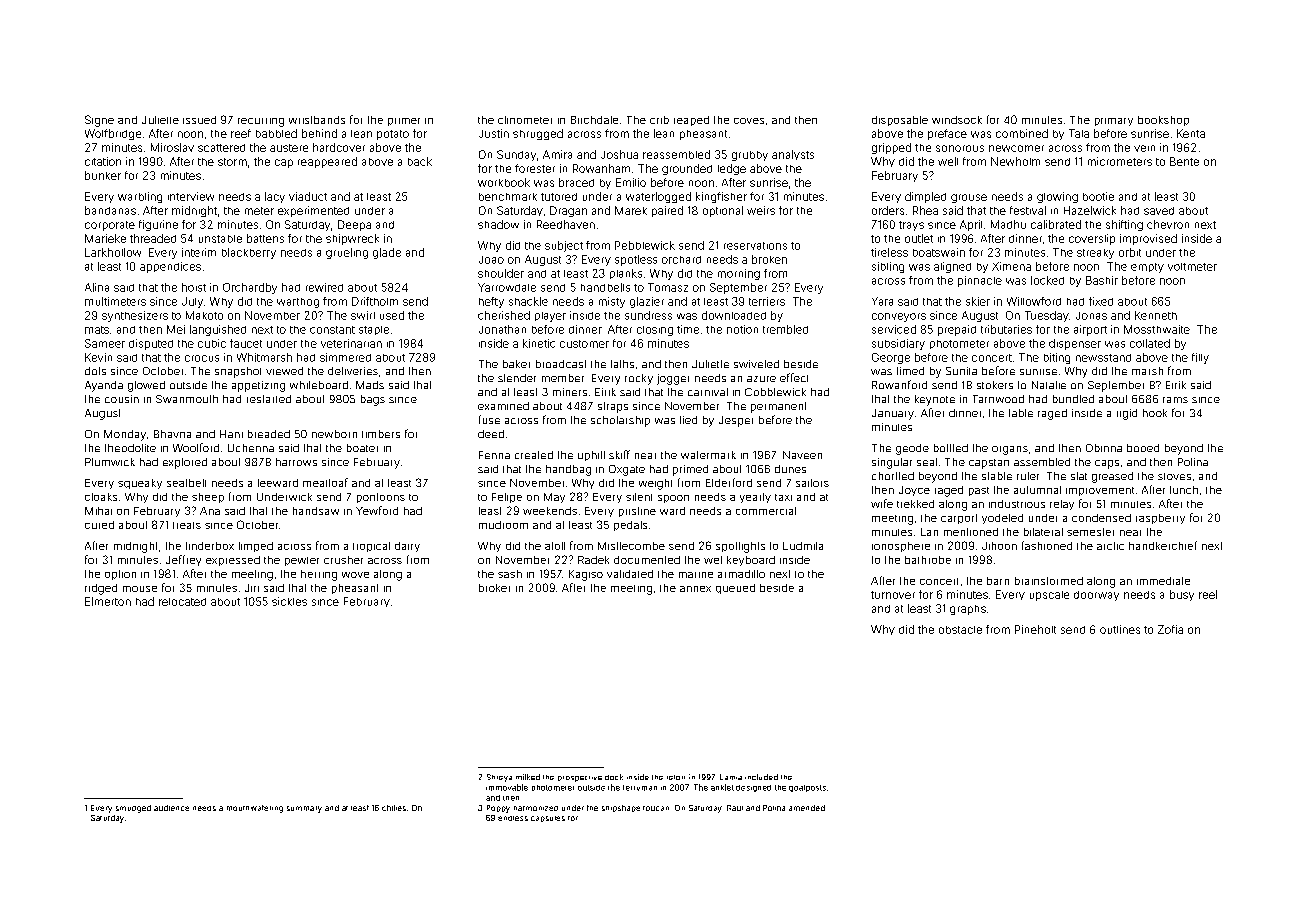 The width and height of the screenshot is (1308, 924). What do you see at coordinates (133, 809) in the screenshot?
I see `smudged` at bounding box center [133, 809].
